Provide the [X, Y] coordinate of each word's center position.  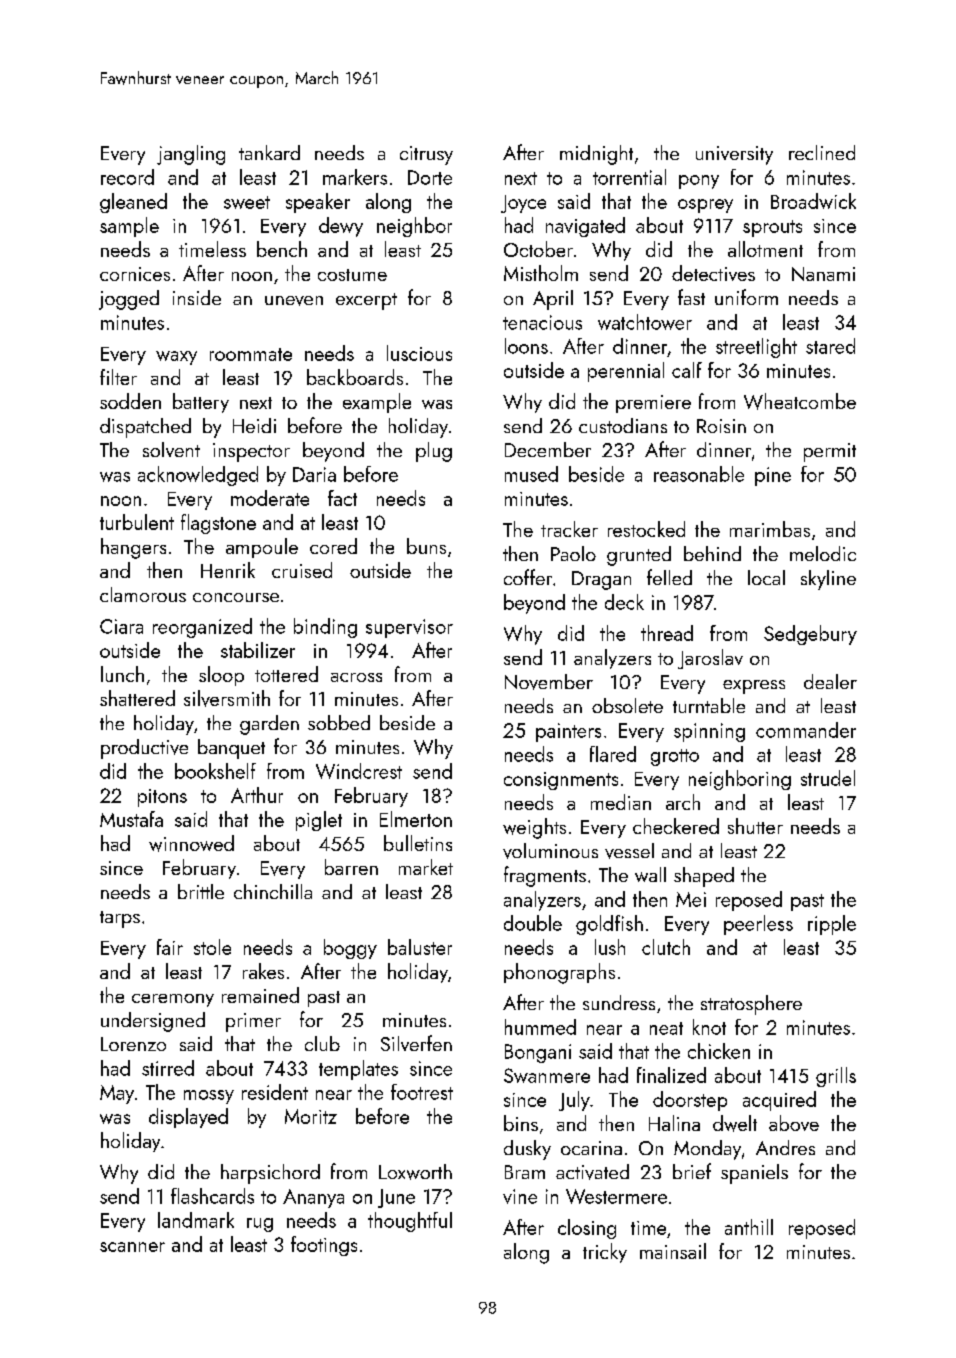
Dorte [430, 177]
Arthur [257, 795]
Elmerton [416, 819]
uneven [294, 301]
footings [324, 1246]
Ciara [121, 626]
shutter [755, 826]
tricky [605, 1253]
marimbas [770, 529]
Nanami [823, 274]
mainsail [673, 1251]
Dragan [601, 580]
